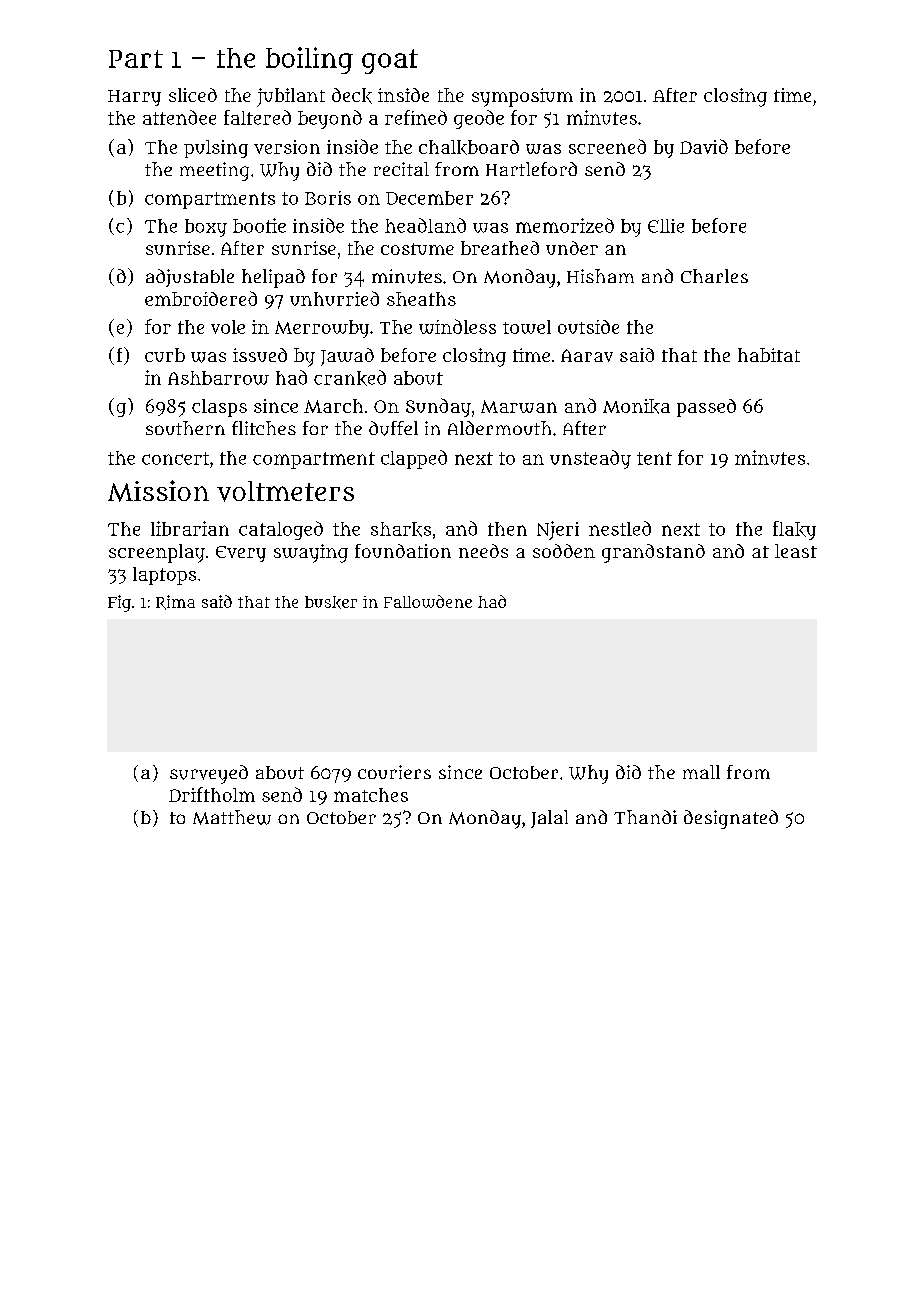  Describe the element at coordinates (701, 772) in the page. I see `mall` at that location.
